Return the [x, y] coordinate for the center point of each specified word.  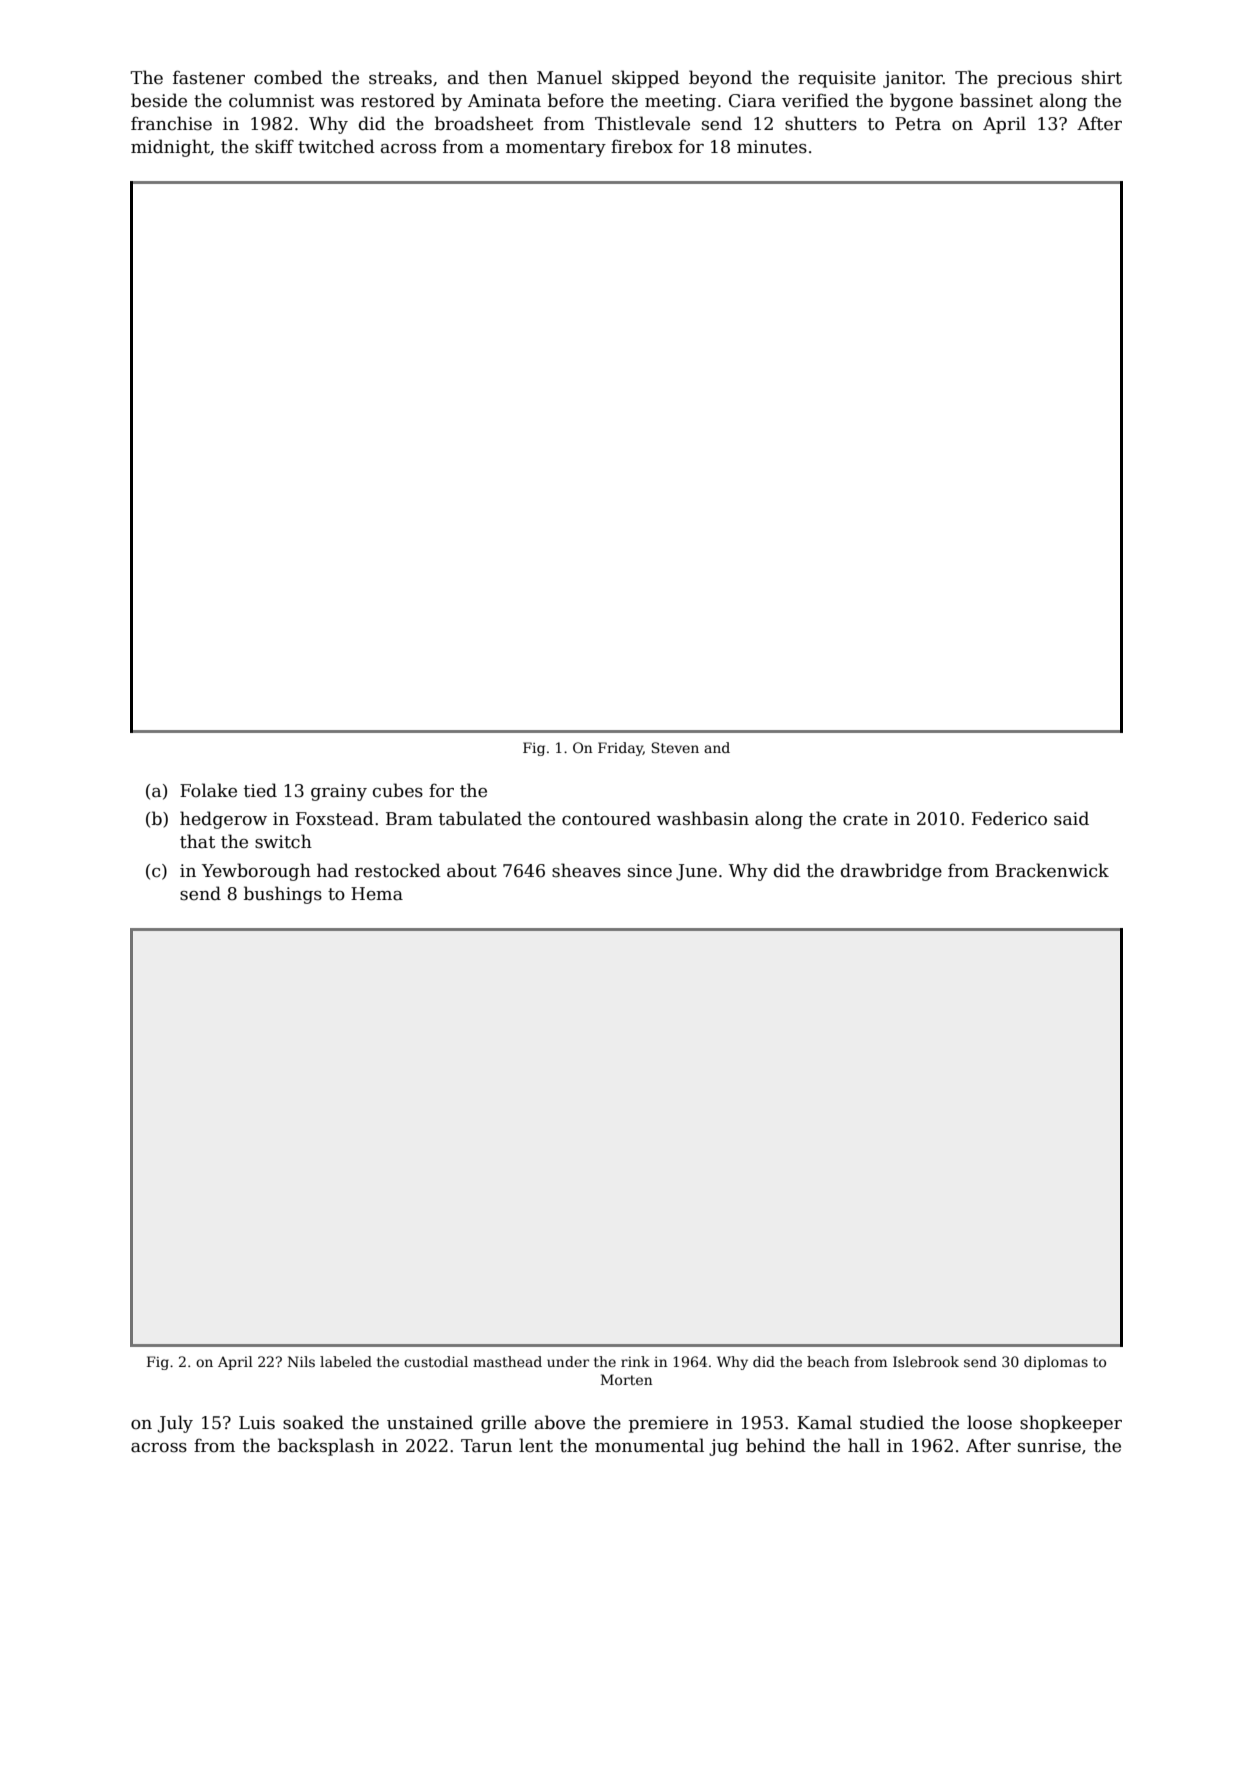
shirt [1102, 77]
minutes [772, 147]
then [508, 77]
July [175, 1424]
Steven [675, 747]
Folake [208, 790]
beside [159, 100]
